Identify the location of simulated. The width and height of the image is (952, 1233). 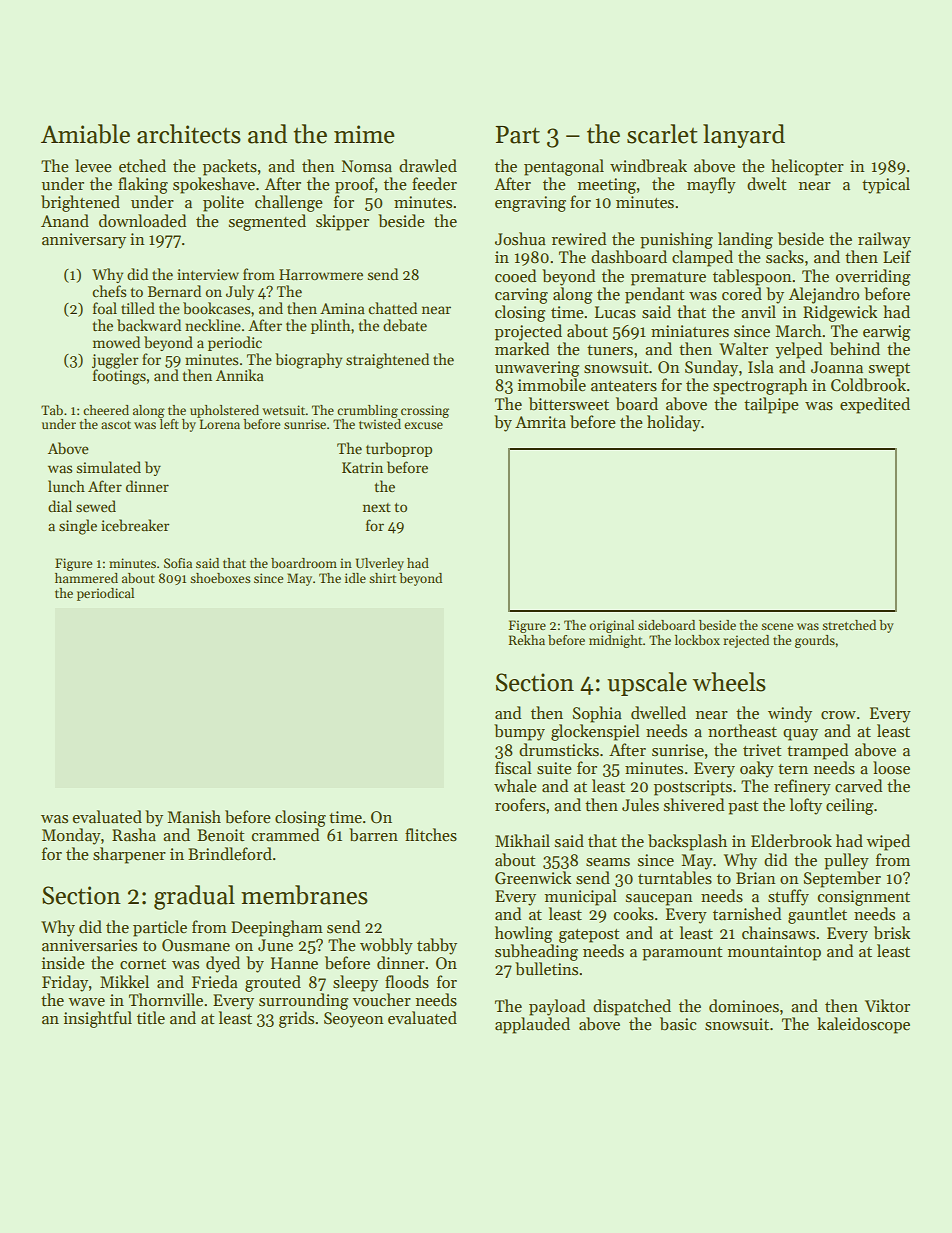
(108, 467).
